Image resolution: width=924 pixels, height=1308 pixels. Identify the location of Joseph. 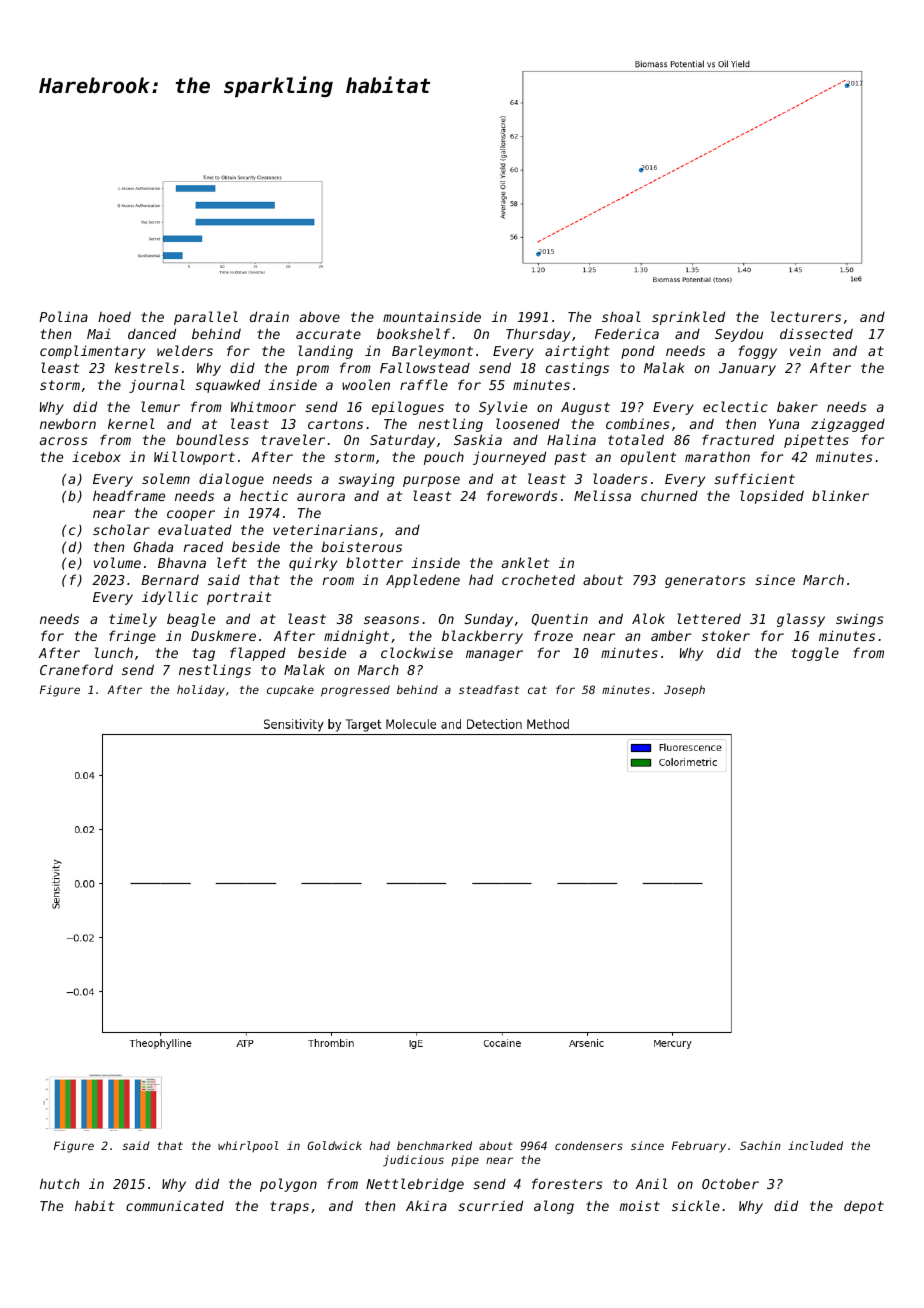
(684, 691).
